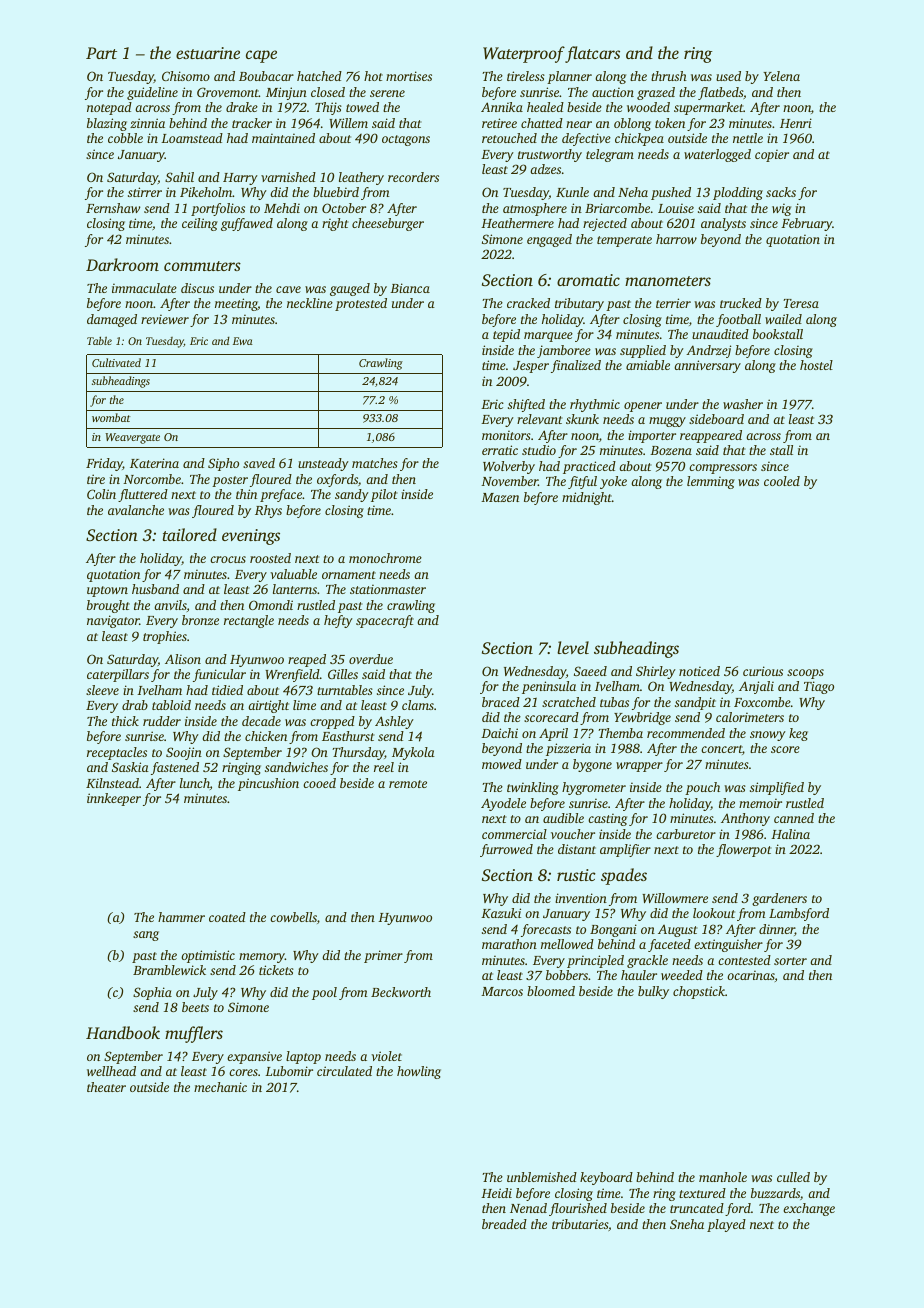  What do you see at coordinates (208, 53) in the screenshot?
I see `estuarine` at bounding box center [208, 53].
